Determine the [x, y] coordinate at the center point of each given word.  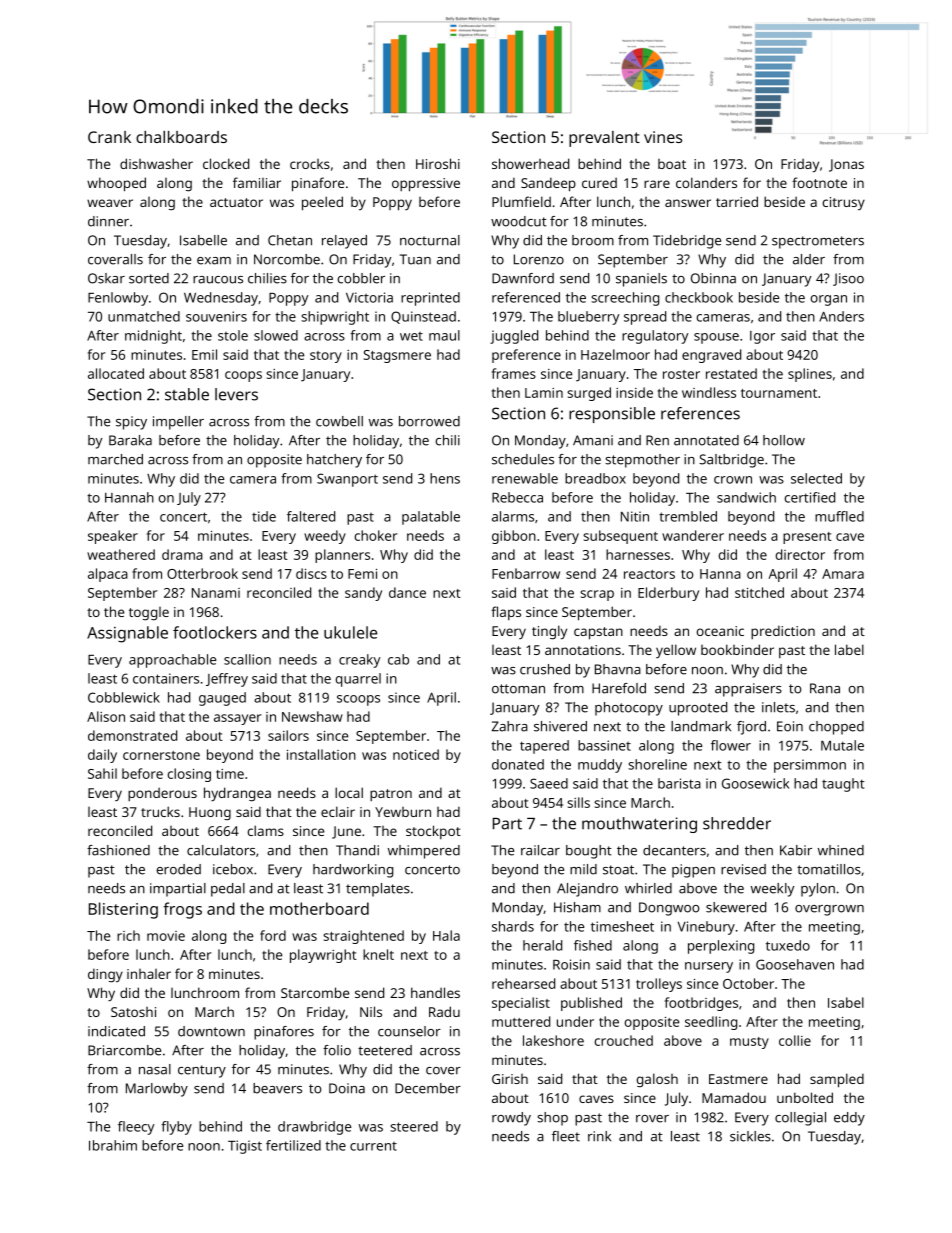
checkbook [699, 297]
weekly [772, 890]
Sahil [102, 773]
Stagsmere [397, 356]
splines [810, 375]
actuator [236, 202]
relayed [344, 242]
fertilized [293, 1145]
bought [589, 852]
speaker [113, 537]
